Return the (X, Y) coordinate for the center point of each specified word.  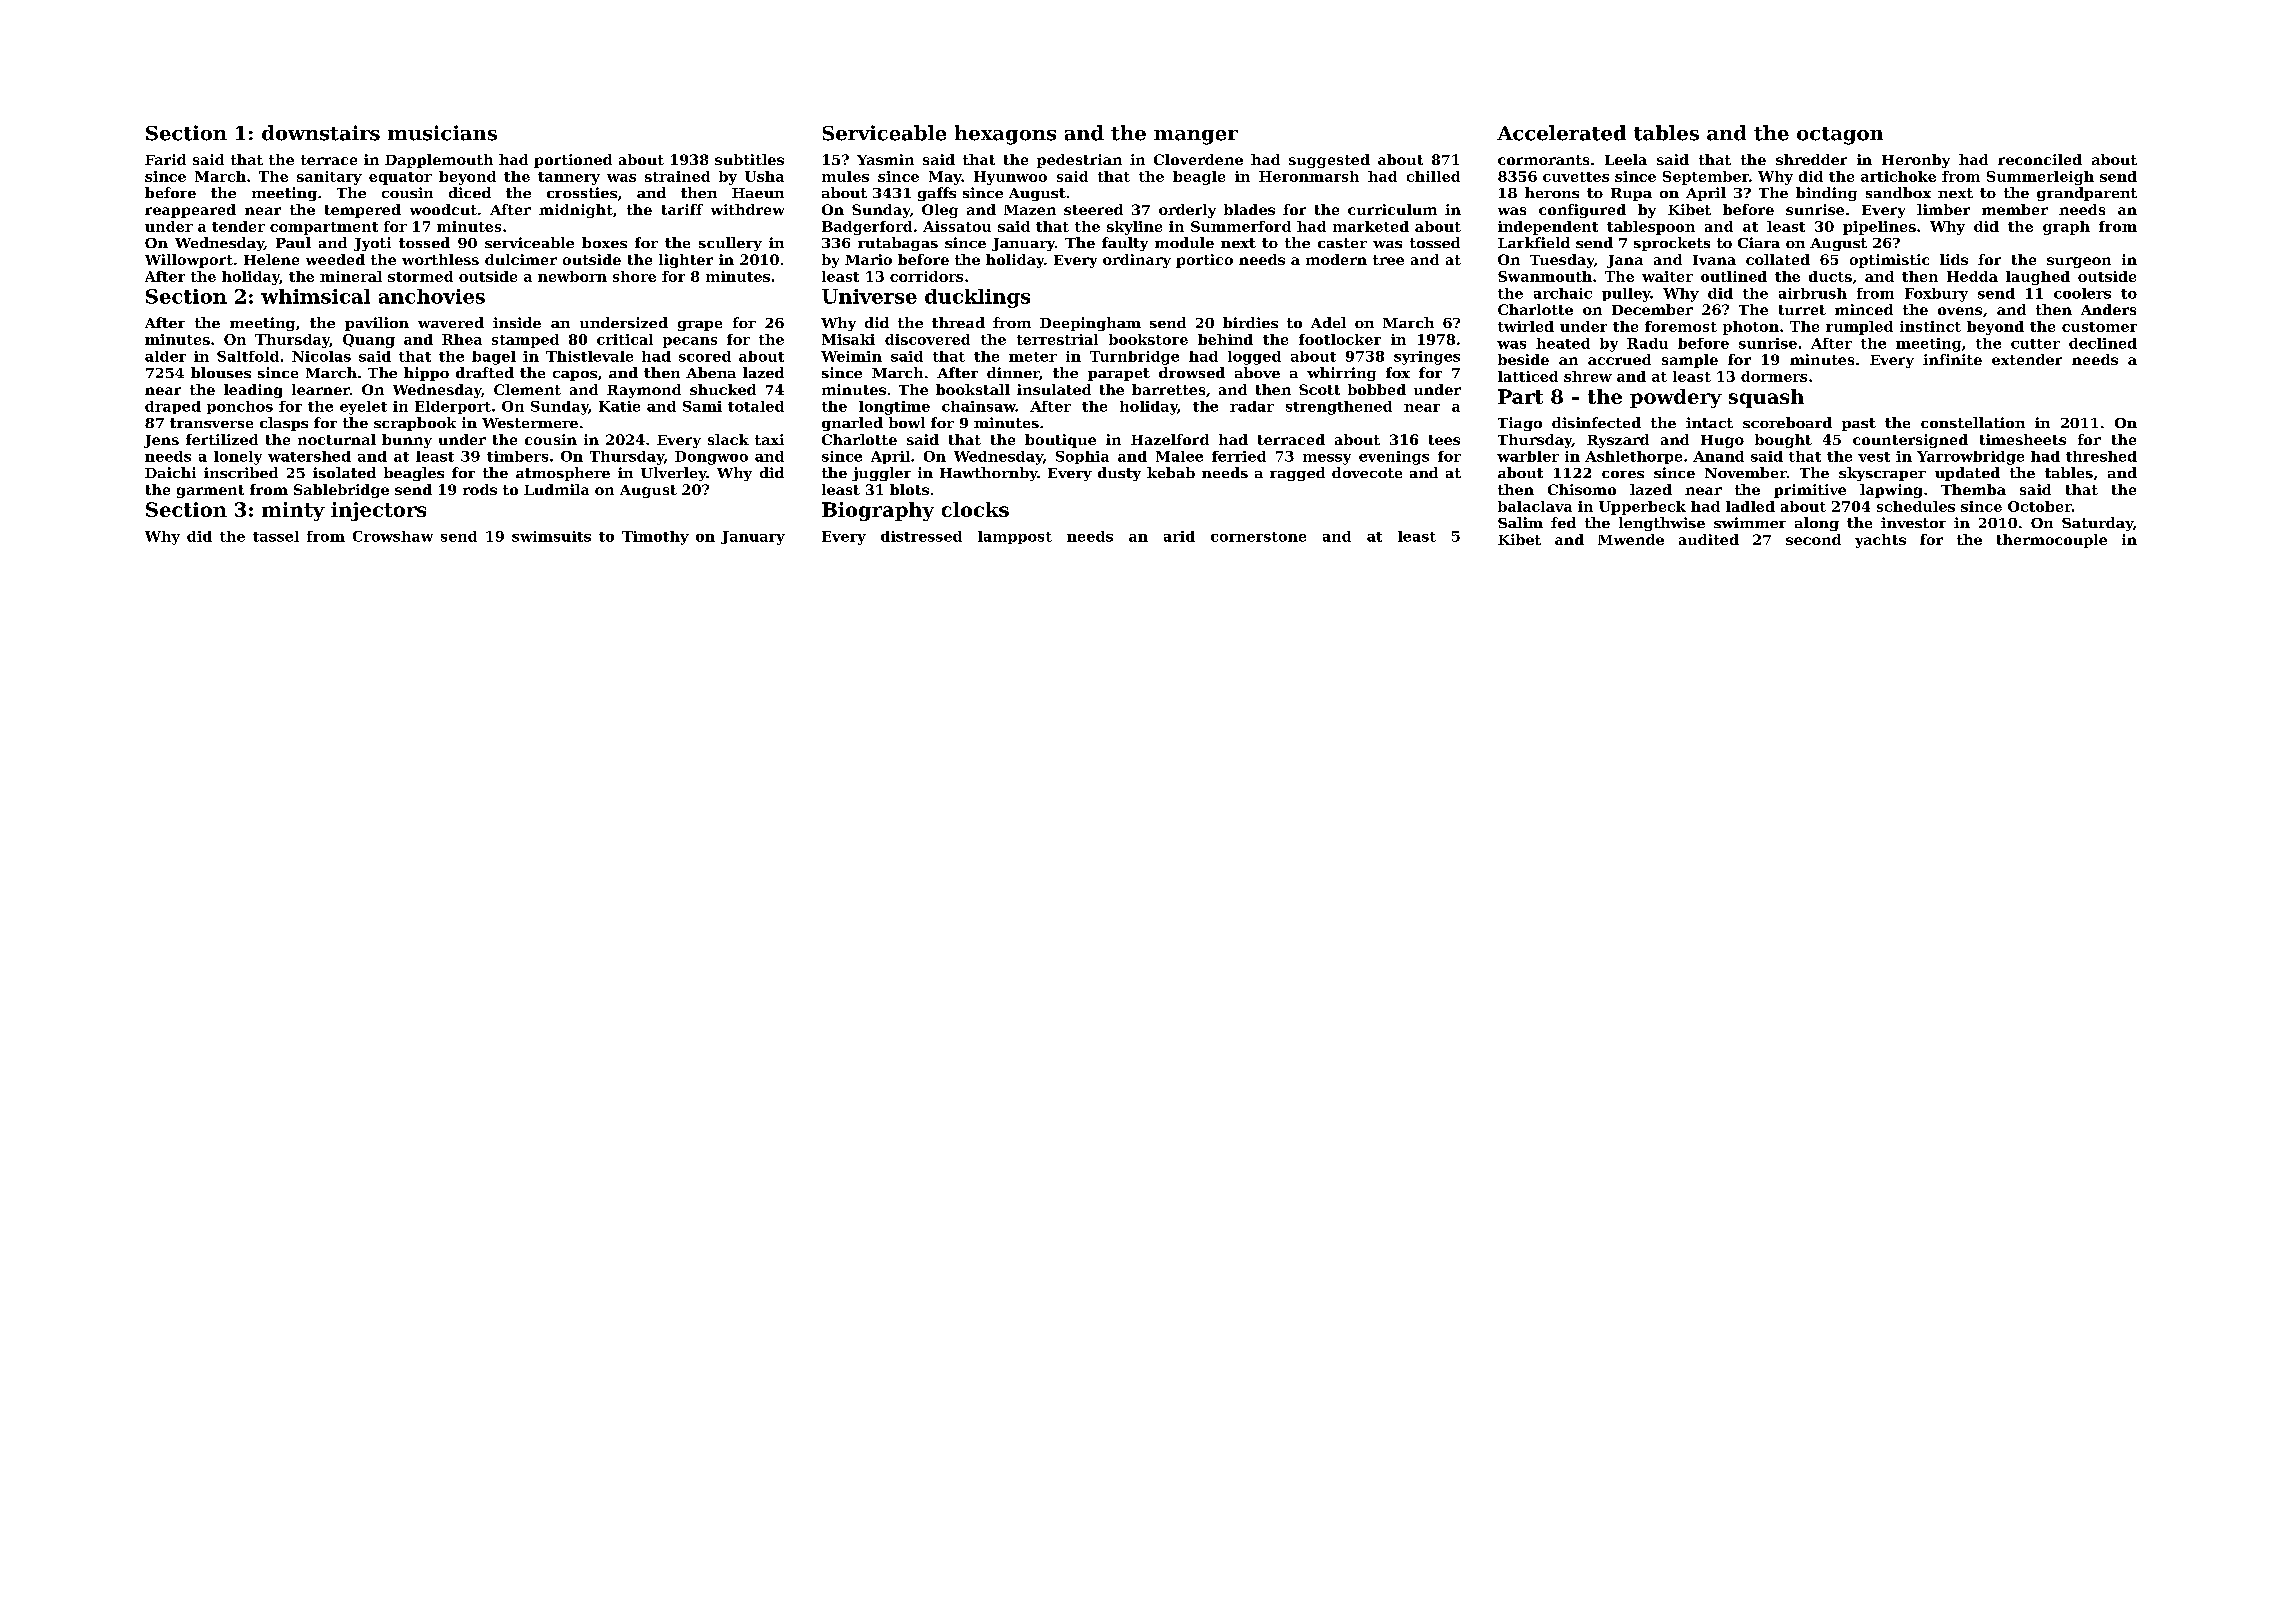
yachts (1880, 541)
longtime (894, 408)
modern (1336, 259)
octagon (1840, 136)
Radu (1647, 343)
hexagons (1005, 135)
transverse (211, 423)
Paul (293, 242)
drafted (485, 372)
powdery (1676, 398)
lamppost (1015, 537)
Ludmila (556, 489)
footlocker (1340, 339)
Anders (2108, 309)
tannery (569, 178)
